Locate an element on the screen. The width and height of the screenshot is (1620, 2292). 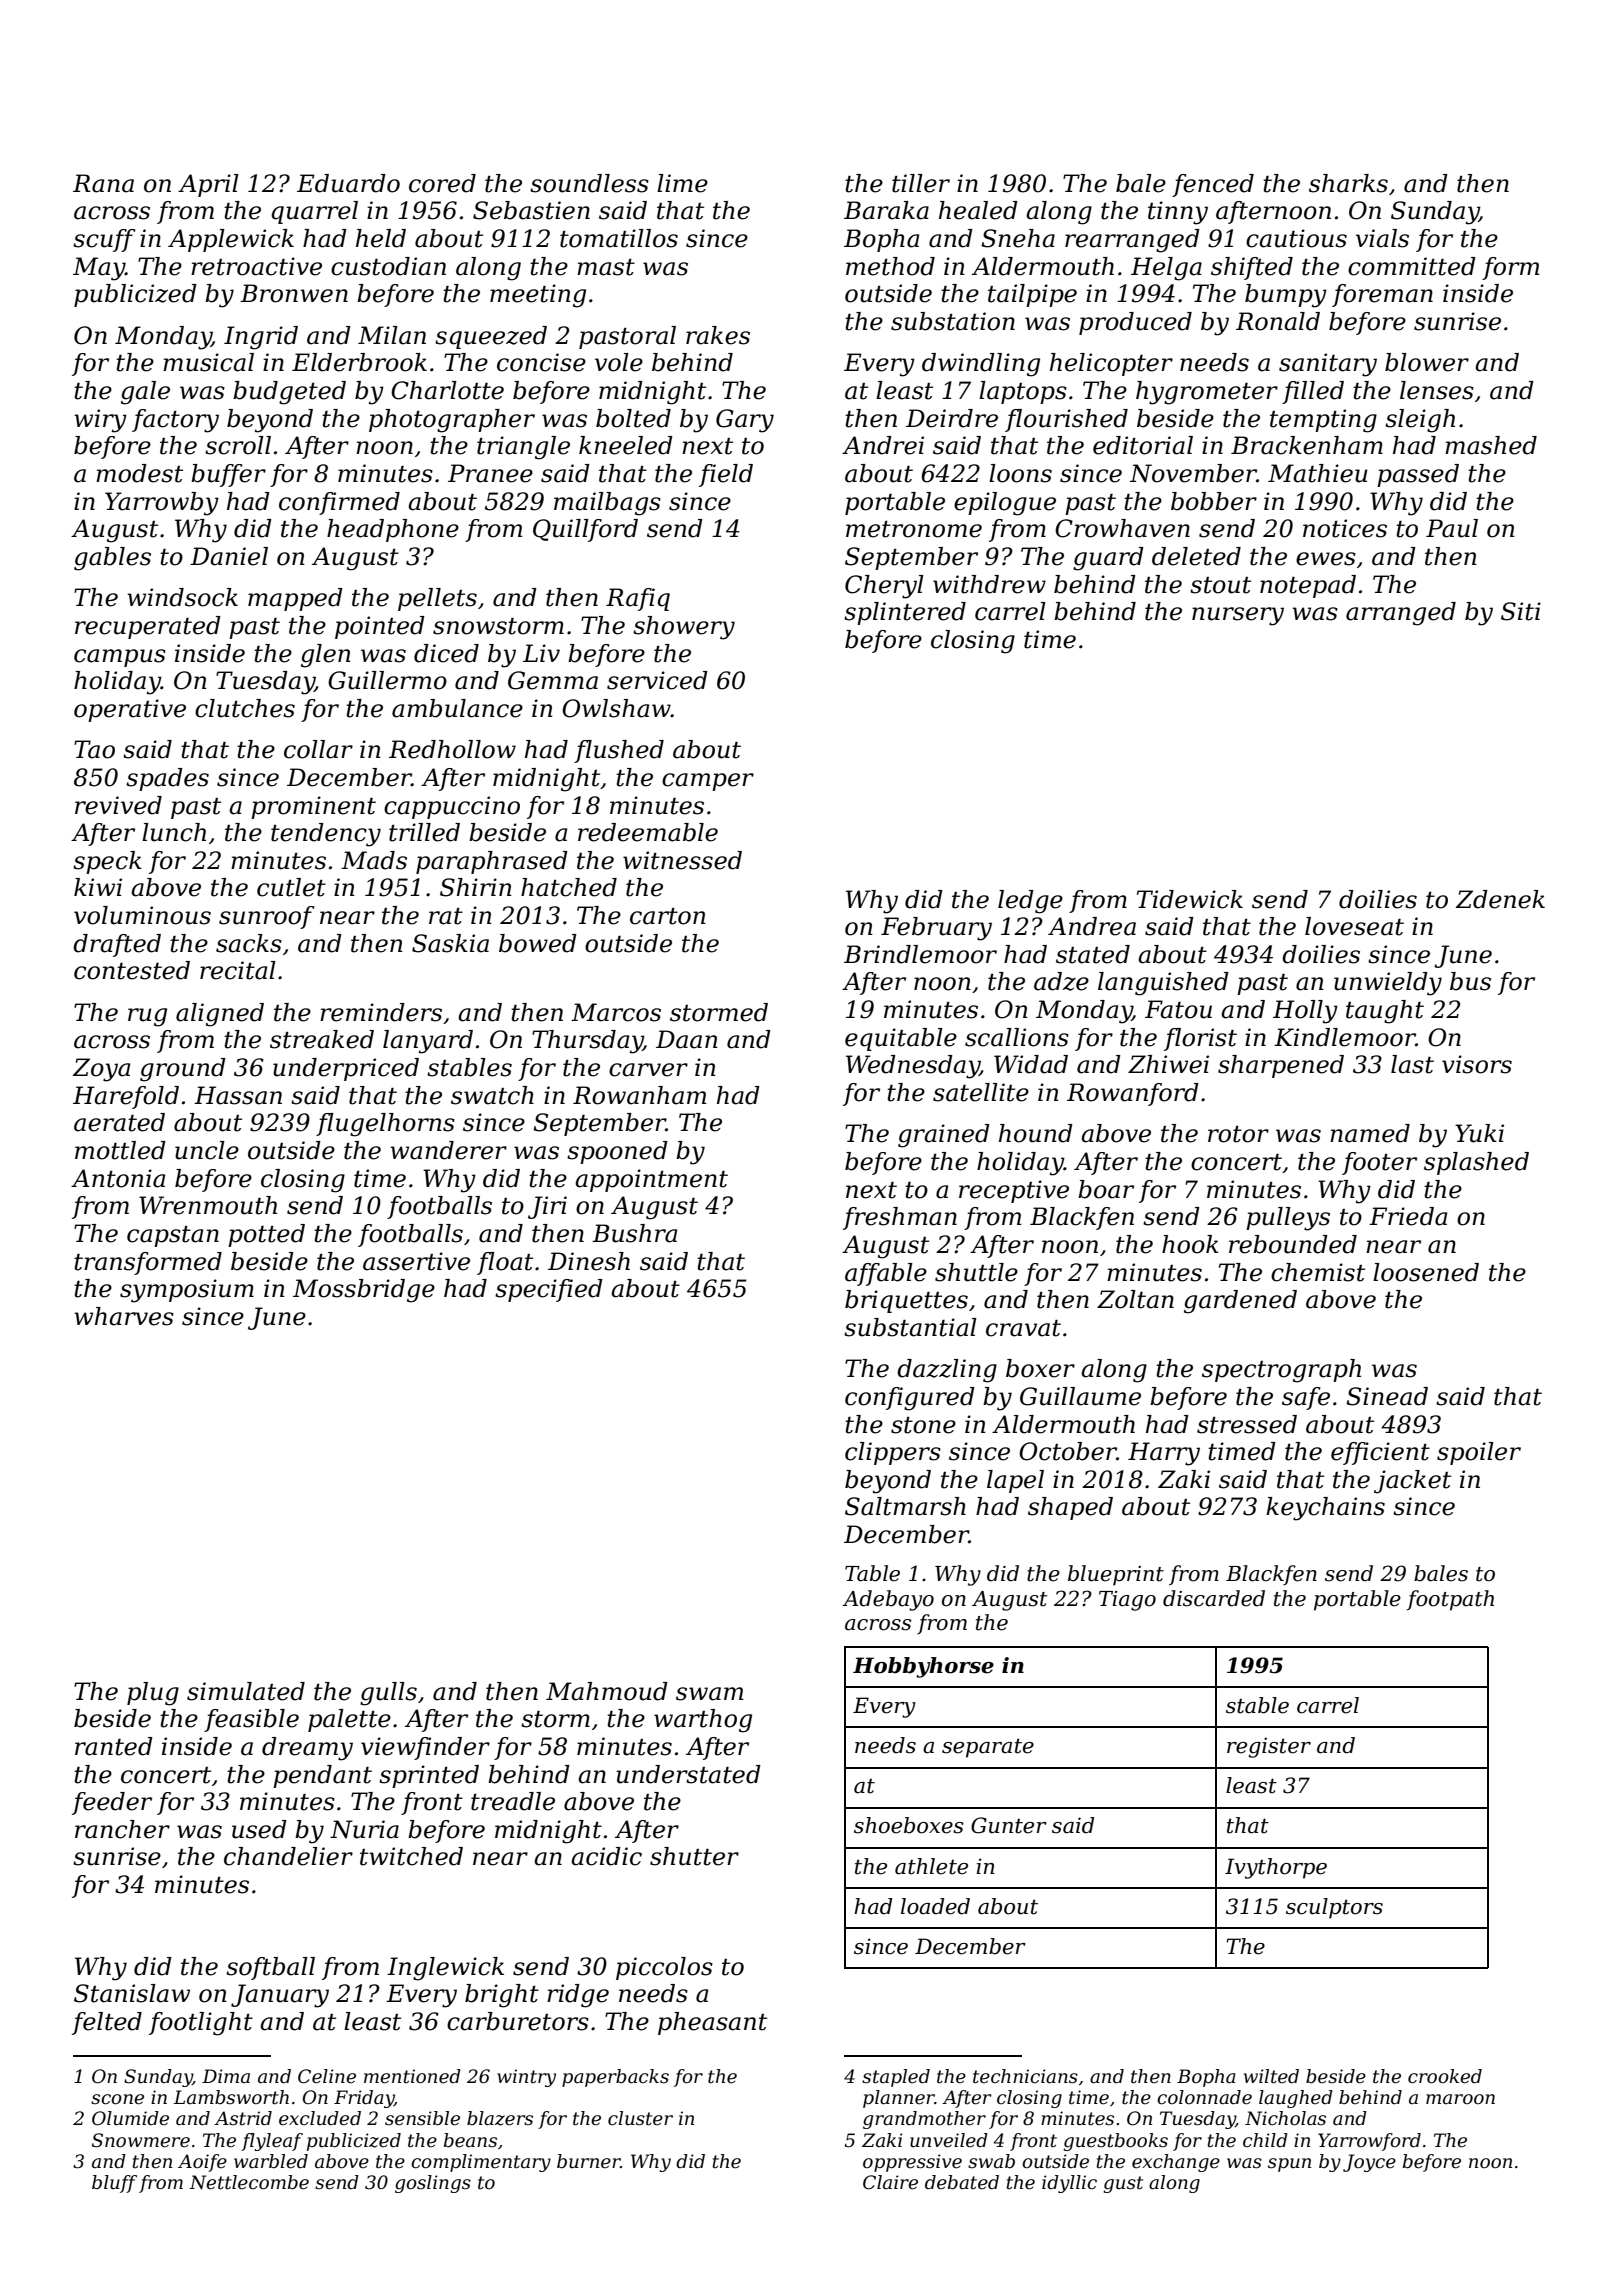
gardened is located at coordinates (1240, 1302).
